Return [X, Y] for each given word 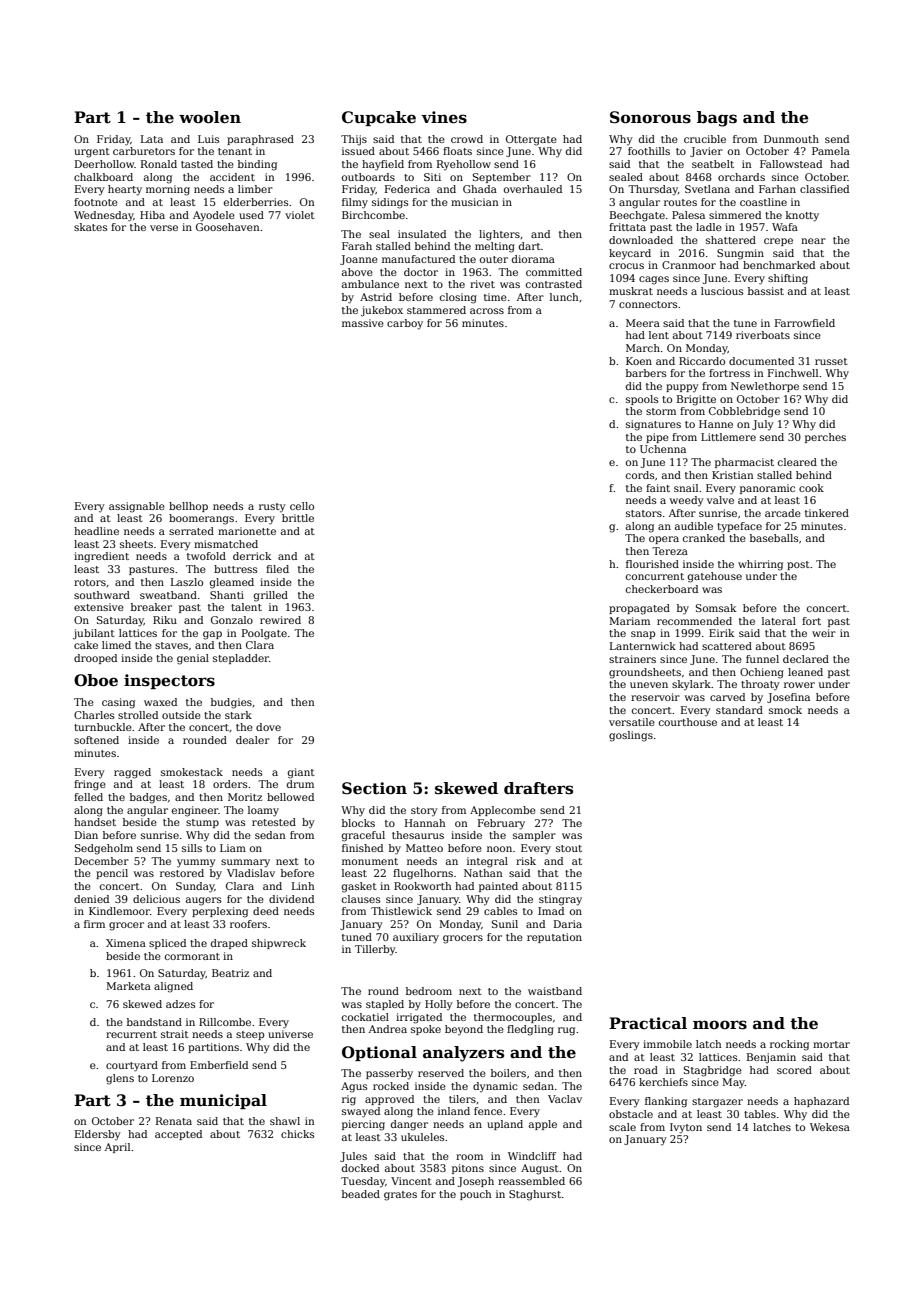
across [487, 311]
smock [785, 710]
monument [370, 861]
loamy [263, 811]
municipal [223, 1101]
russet [831, 361]
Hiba [152, 215]
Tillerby [375, 950]
